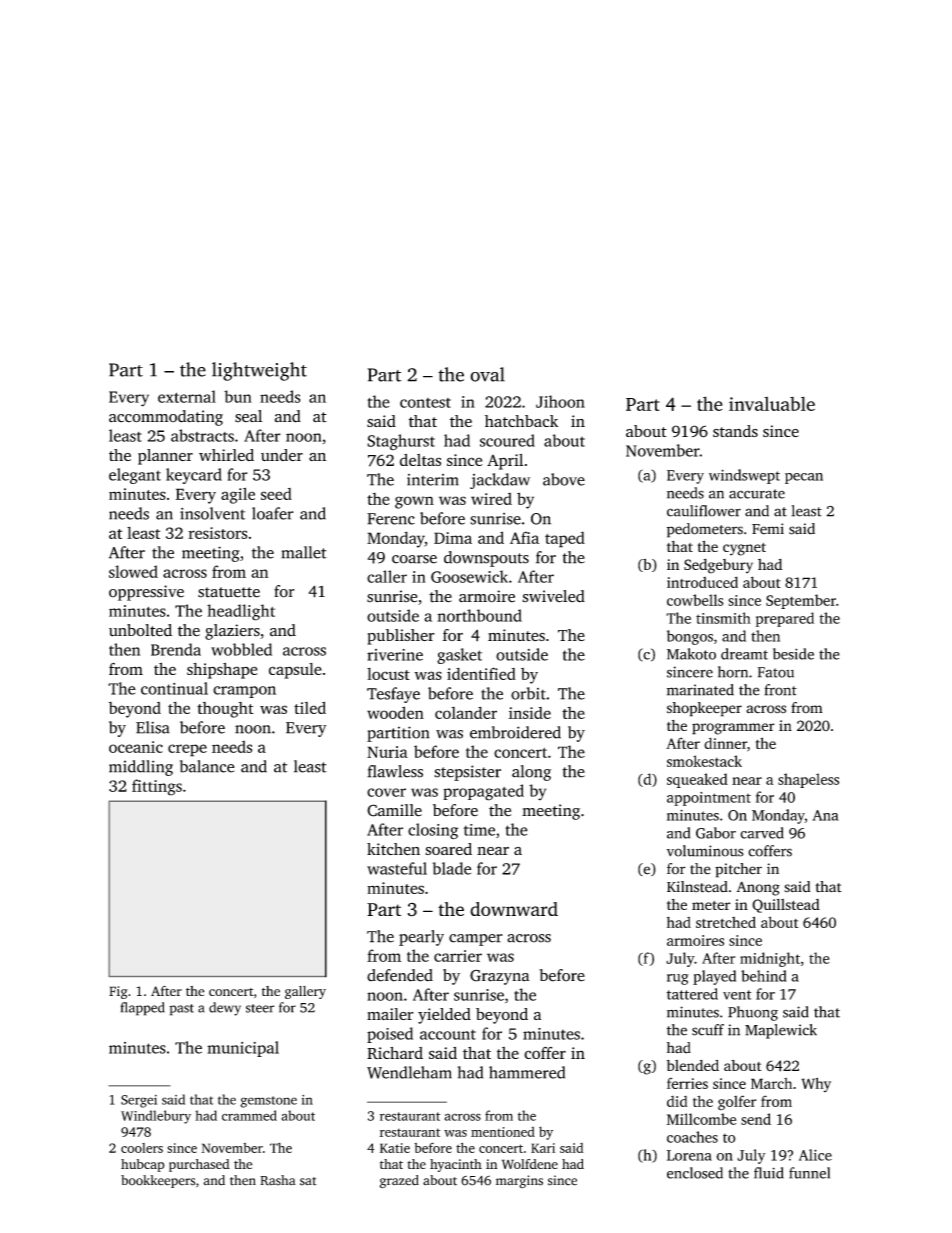  Describe the element at coordinates (243, 1049) in the page. I see `municipal` at that location.
